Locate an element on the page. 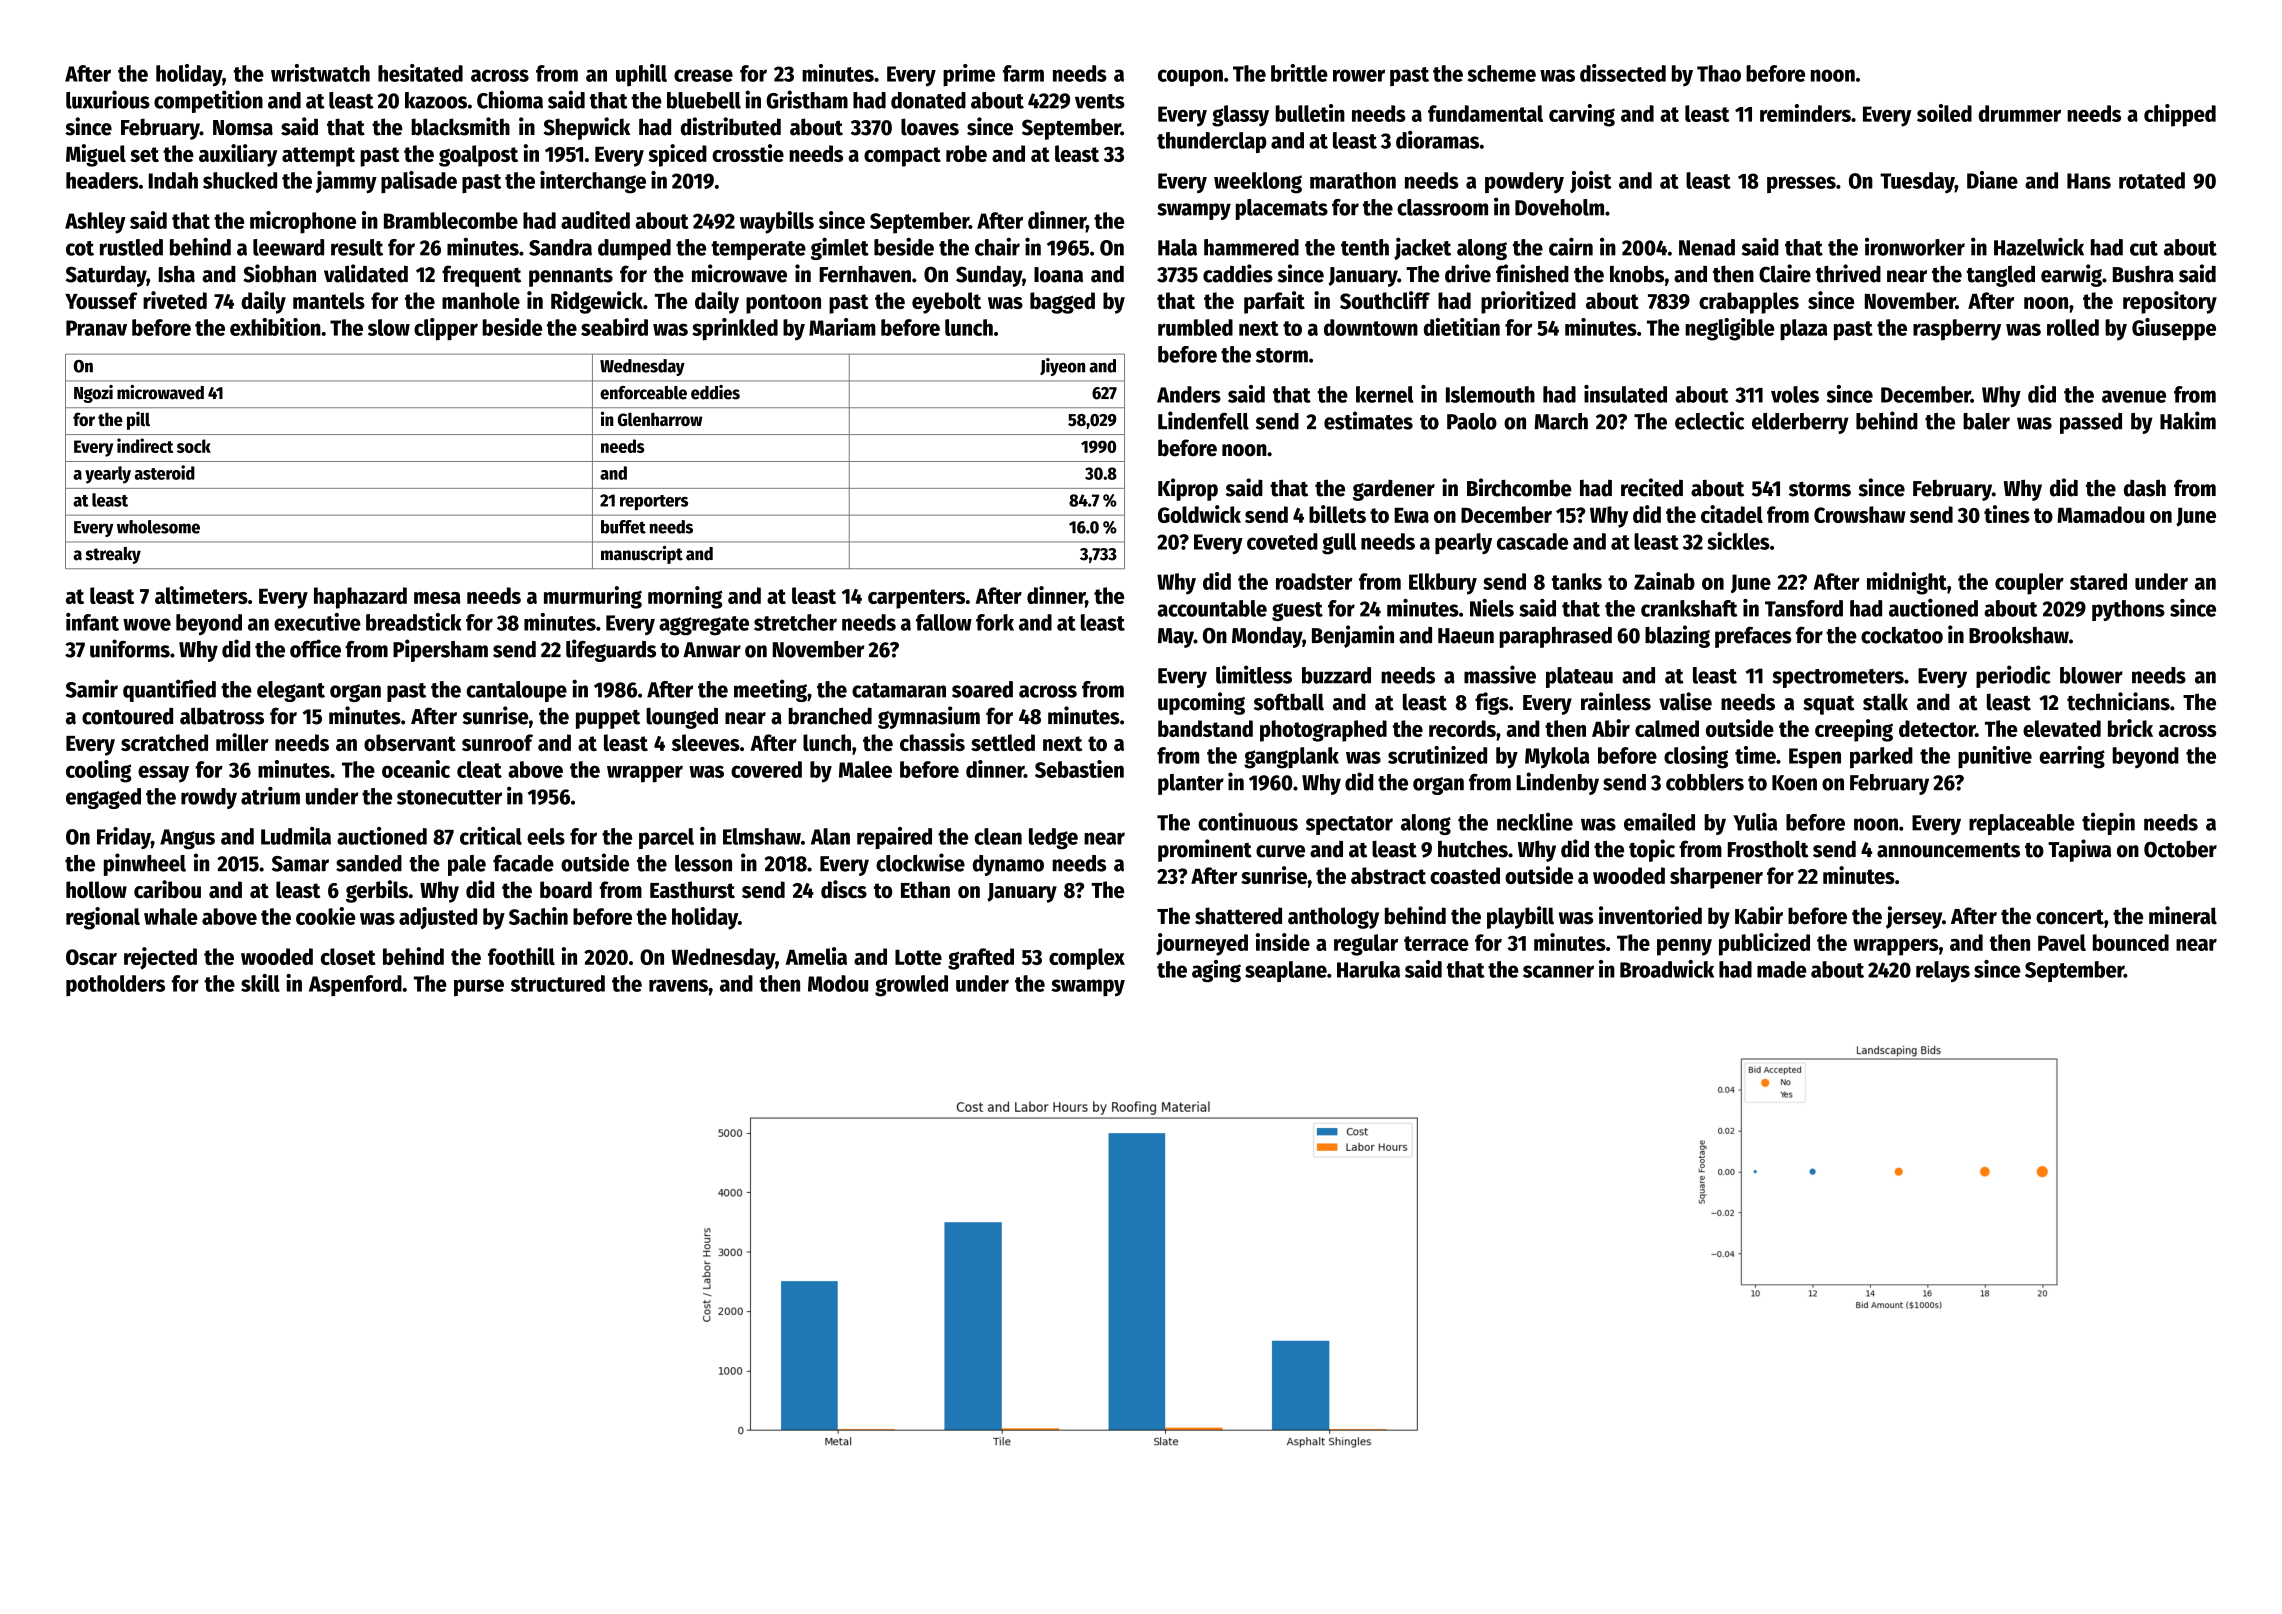 The image size is (2282, 1614). fundamental is located at coordinates (1485, 113).
